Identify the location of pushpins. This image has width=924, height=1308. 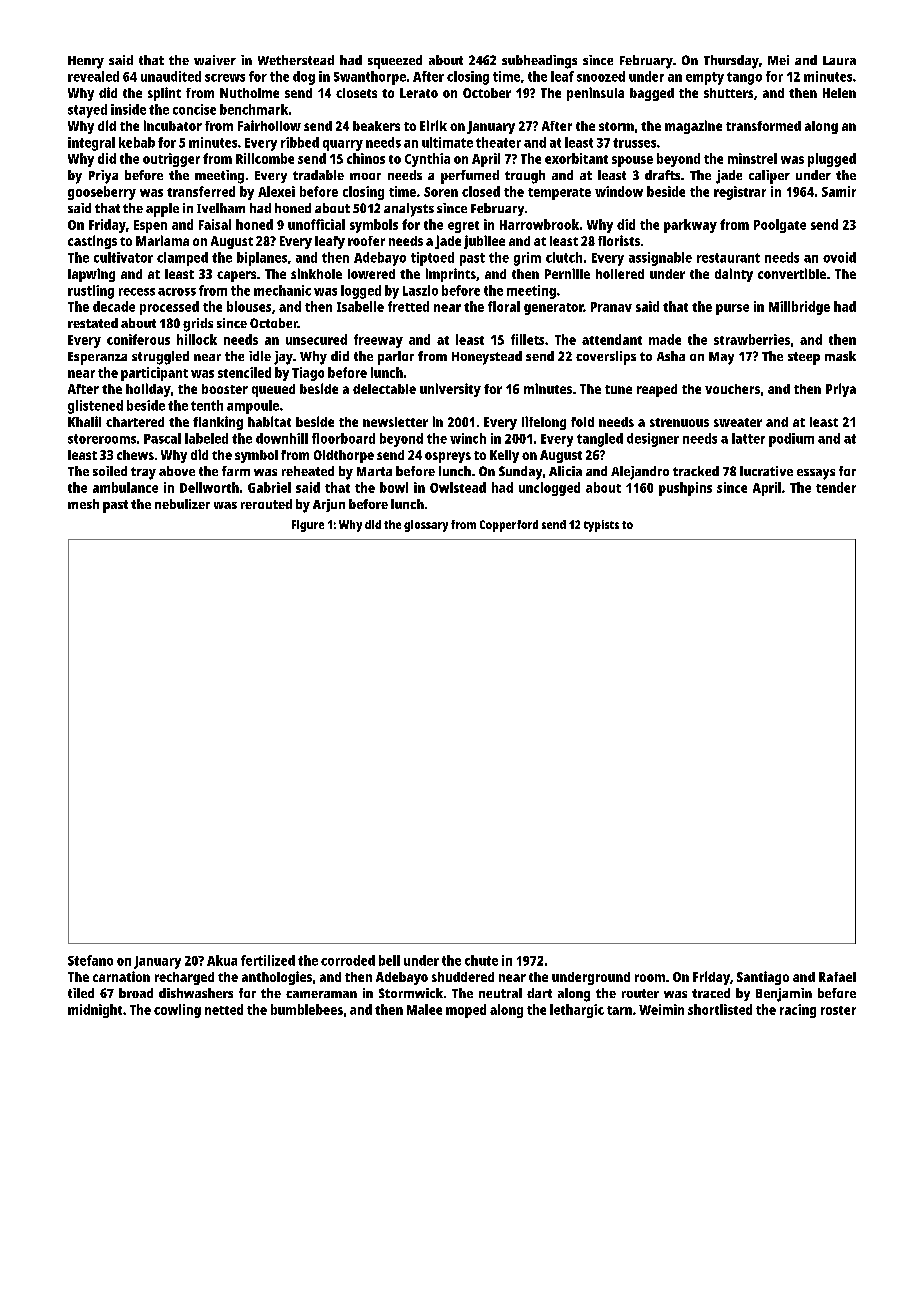
(685, 489).
